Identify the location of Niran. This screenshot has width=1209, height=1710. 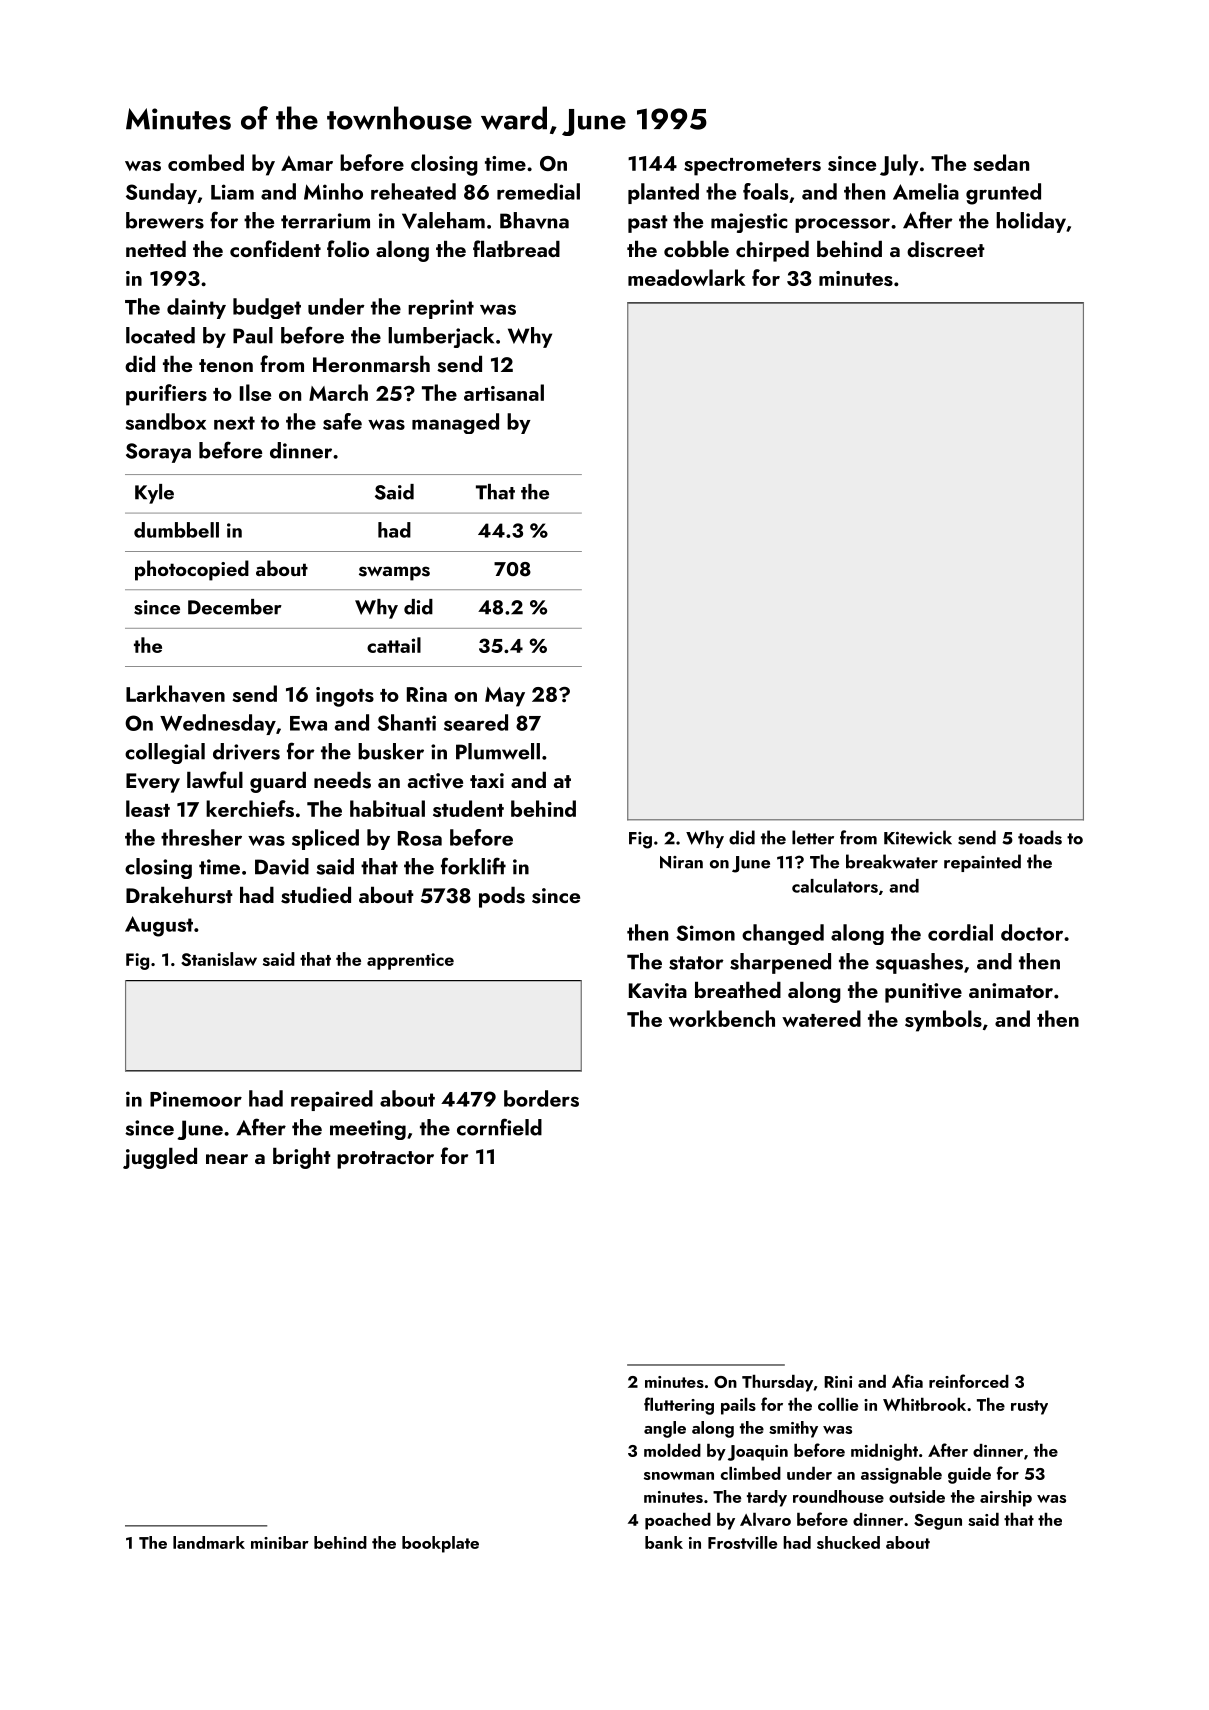
(681, 862).
